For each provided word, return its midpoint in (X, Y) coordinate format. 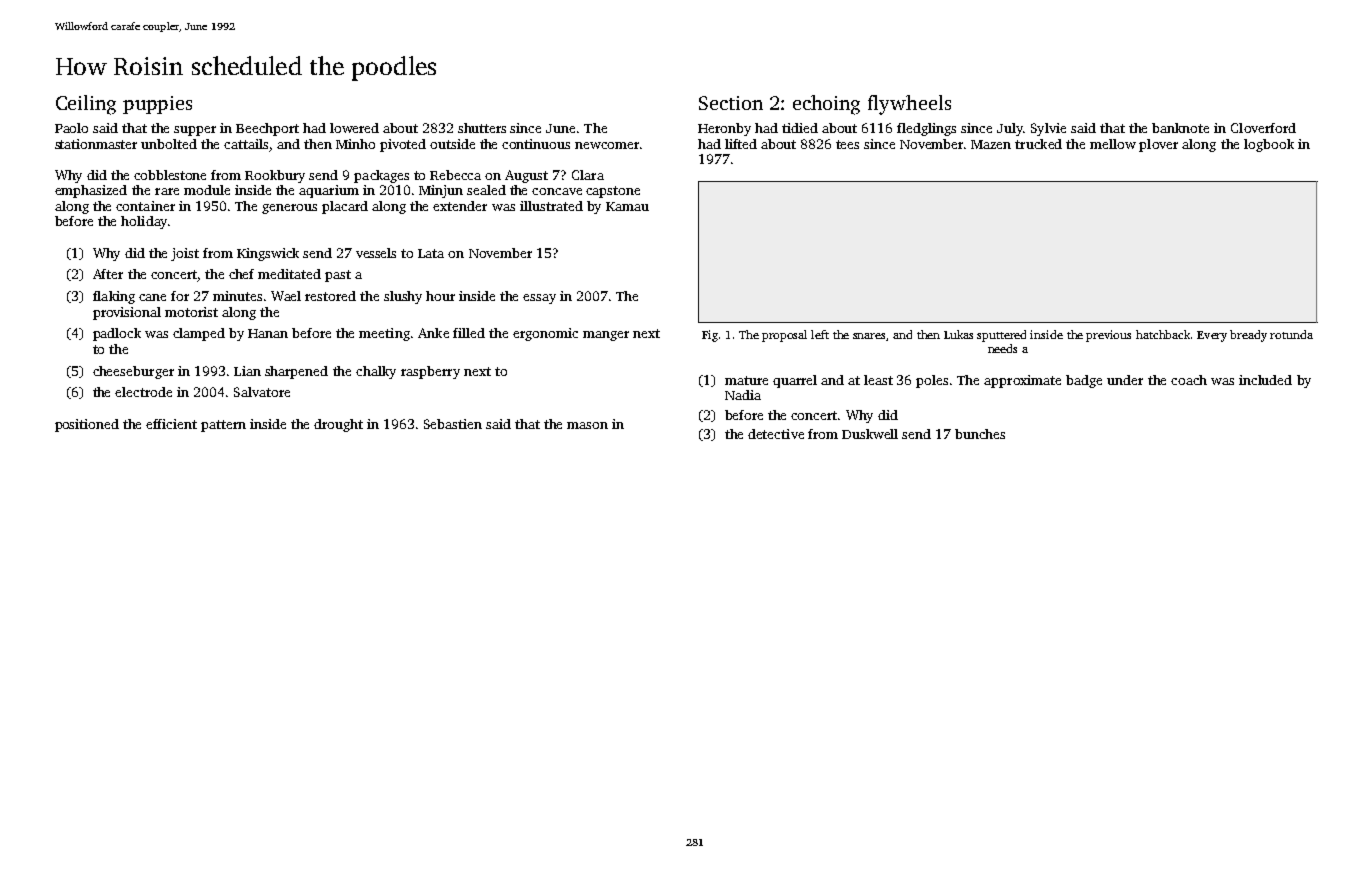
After (108, 274)
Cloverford (1263, 128)
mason (587, 425)
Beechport (267, 129)
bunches (980, 434)
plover (1158, 145)
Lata (431, 253)
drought (338, 425)
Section (731, 103)
